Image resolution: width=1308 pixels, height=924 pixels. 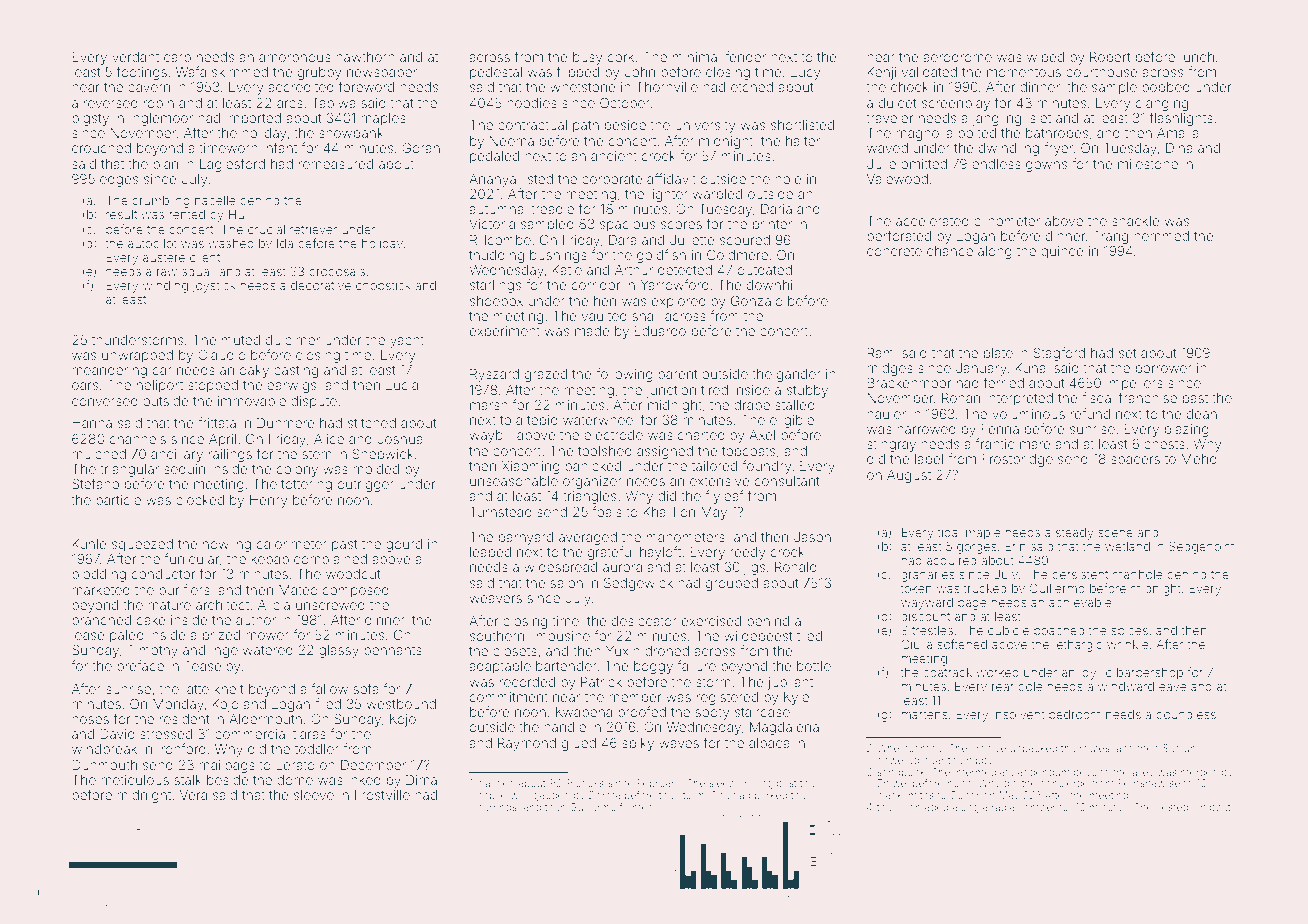 What do you see at coordinates (745, 56) in the screenshot?
I see `fender` at bounding box center [745, 56].
